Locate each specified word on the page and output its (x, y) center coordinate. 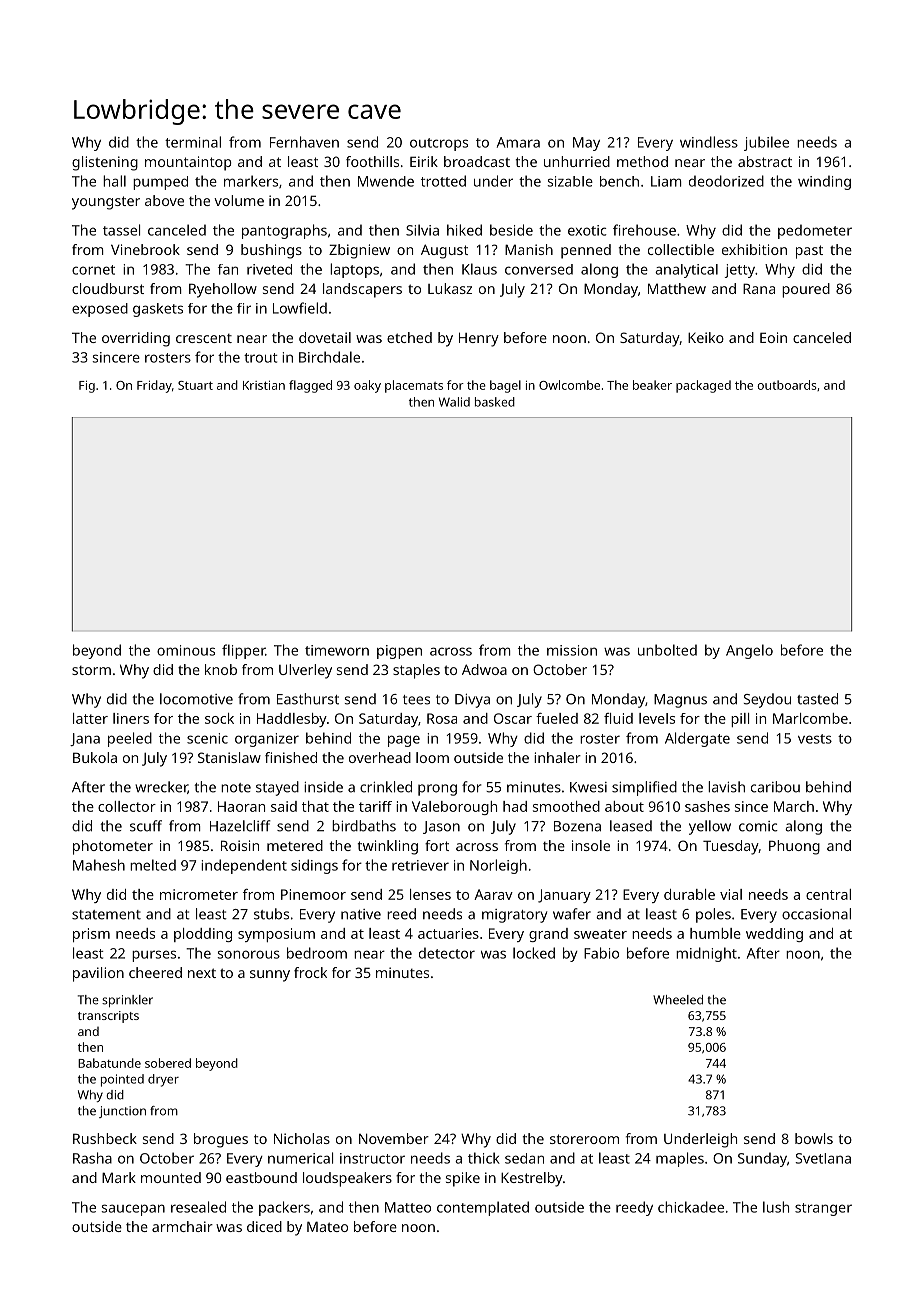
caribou (775, 787)
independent (244, 866)
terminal (193, 142)
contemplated (483, 1208)
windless (709, 142)
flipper (243, 651)
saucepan (133, 1210)
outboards (786, 385)
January (564, 896)
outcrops (439, 144)
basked (495, 402)
